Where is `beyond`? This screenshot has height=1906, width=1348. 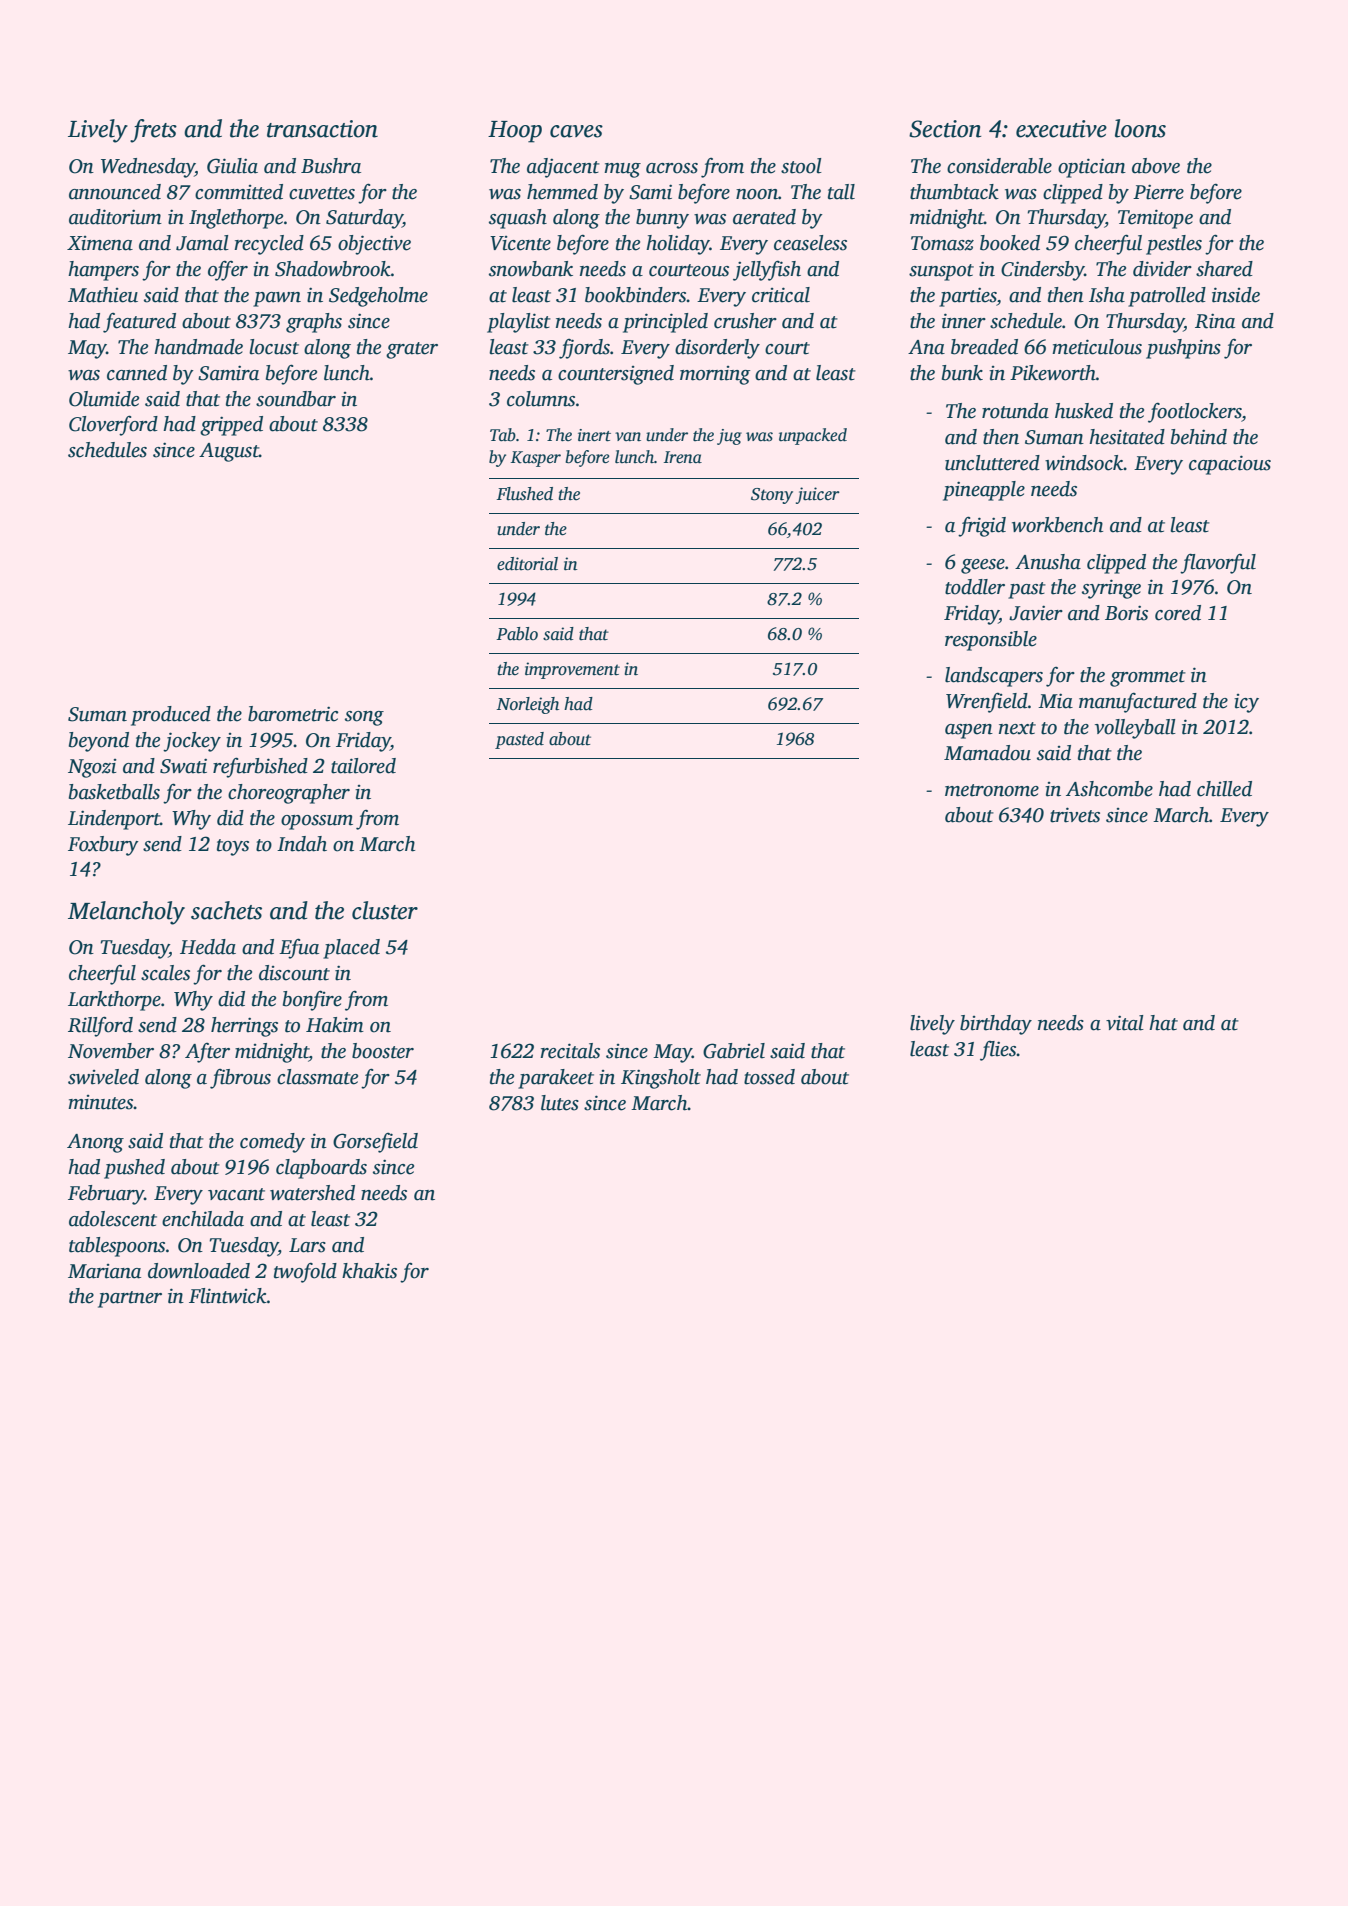
beyond is located at coordinates (99, 742).
